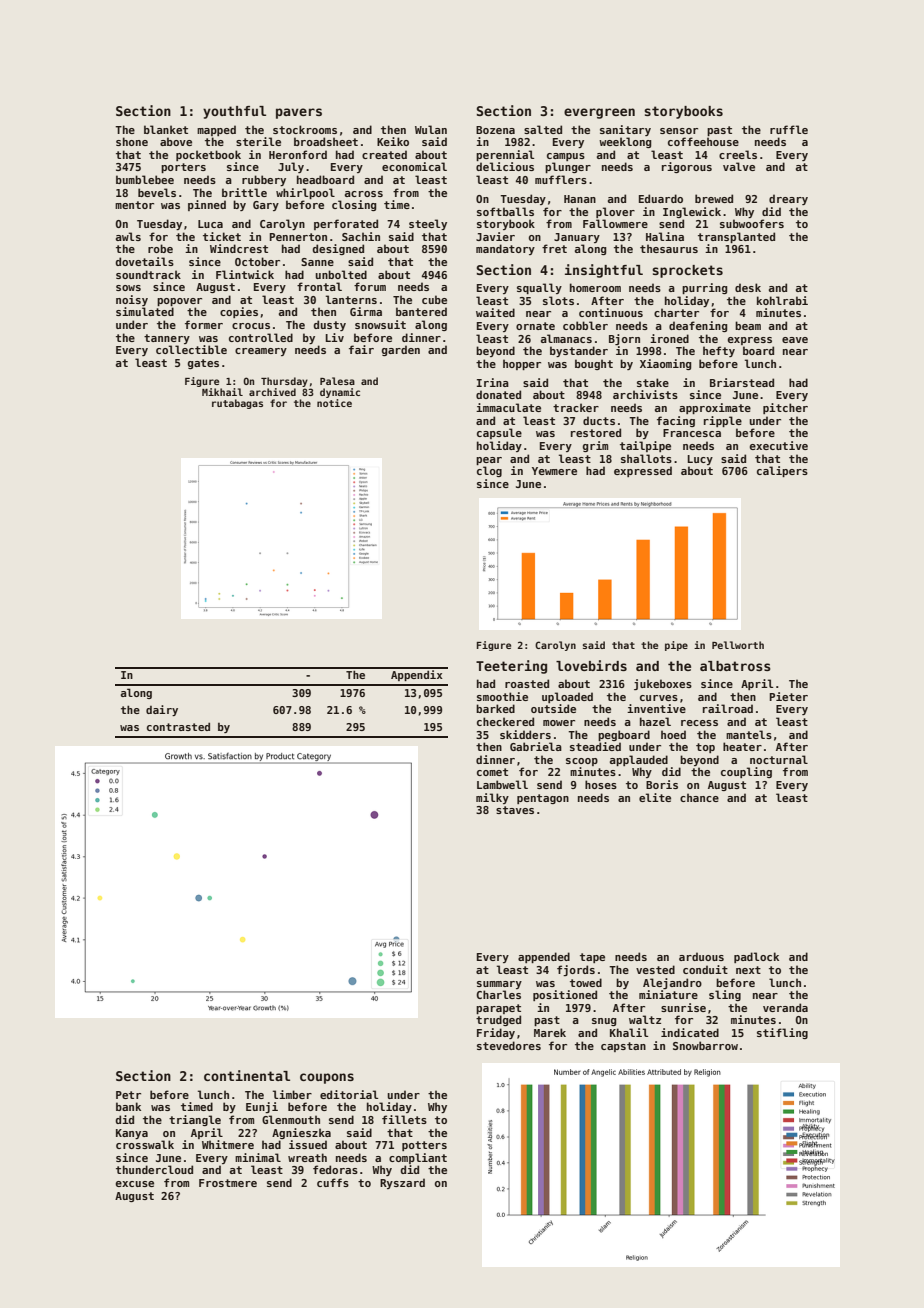 Image resolution: width=924 pixels, height=1308 pixels. Describe the element at coordinates (599, 113) in the screenshot. I see `evergreen` at that location.
